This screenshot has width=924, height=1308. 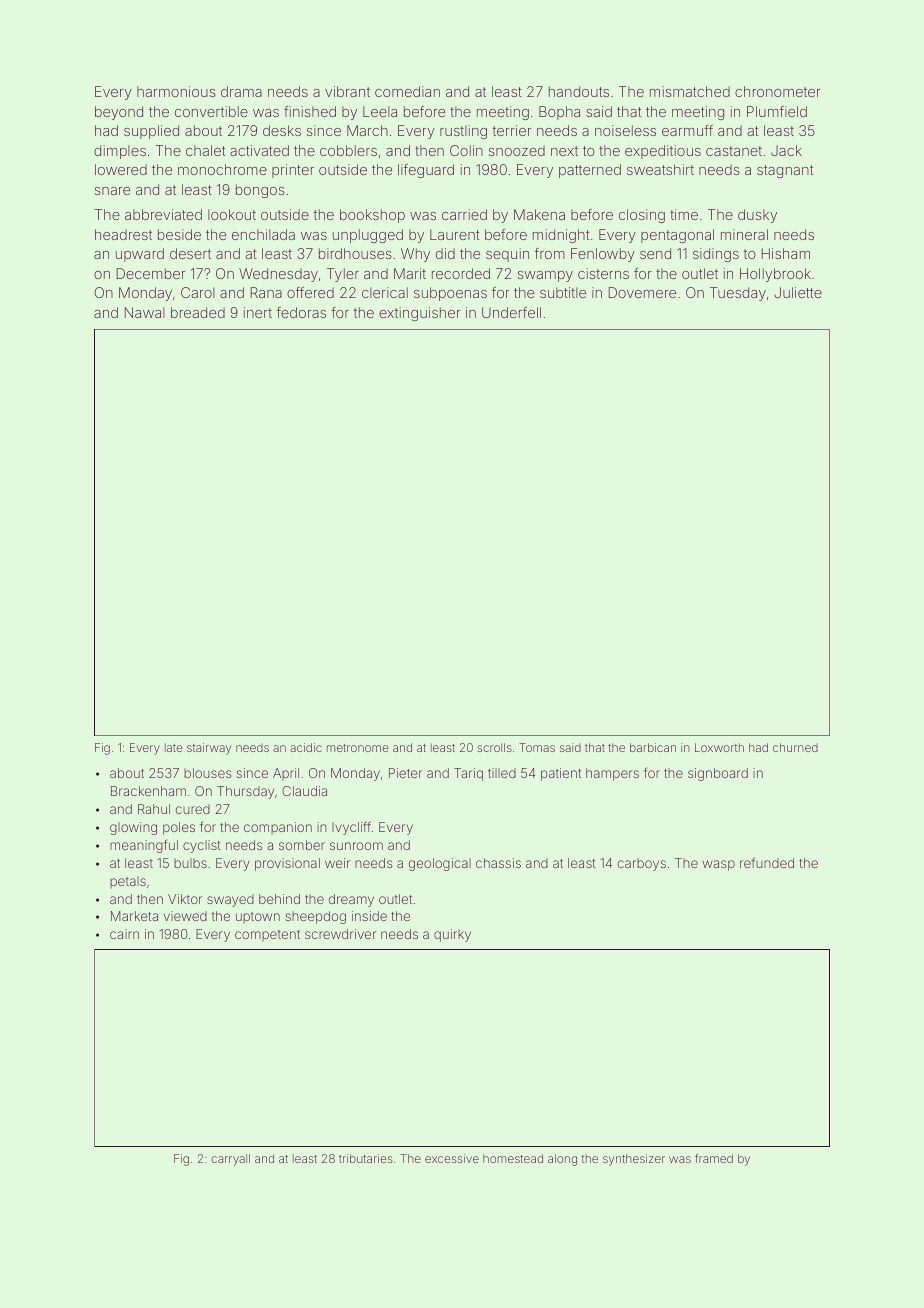 What do you see at coordinates (452, 1158) in the screenshot?
I see `excessive` at bounding box center [452, 1158].
